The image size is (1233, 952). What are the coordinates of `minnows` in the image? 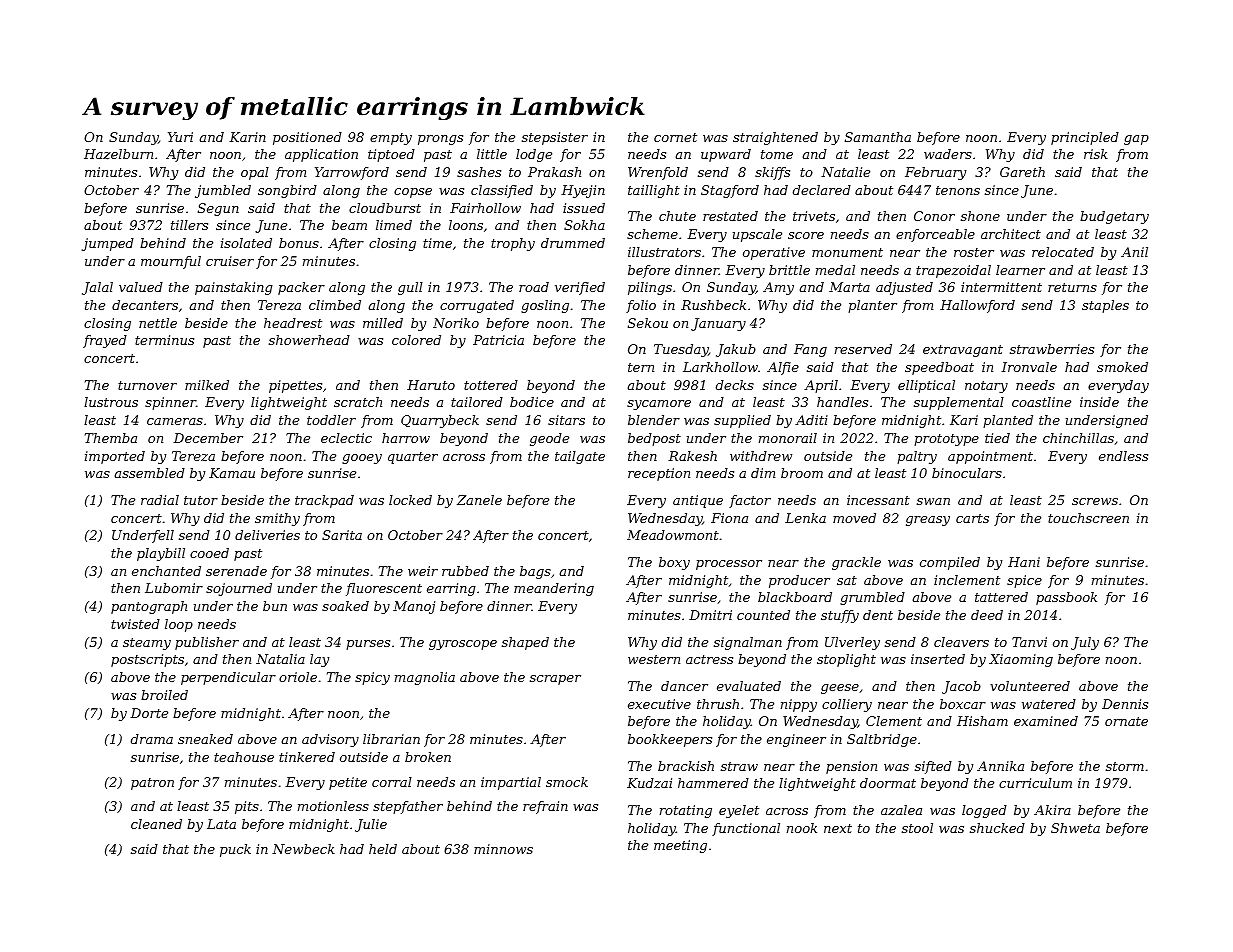 It's located at (503, 849).
